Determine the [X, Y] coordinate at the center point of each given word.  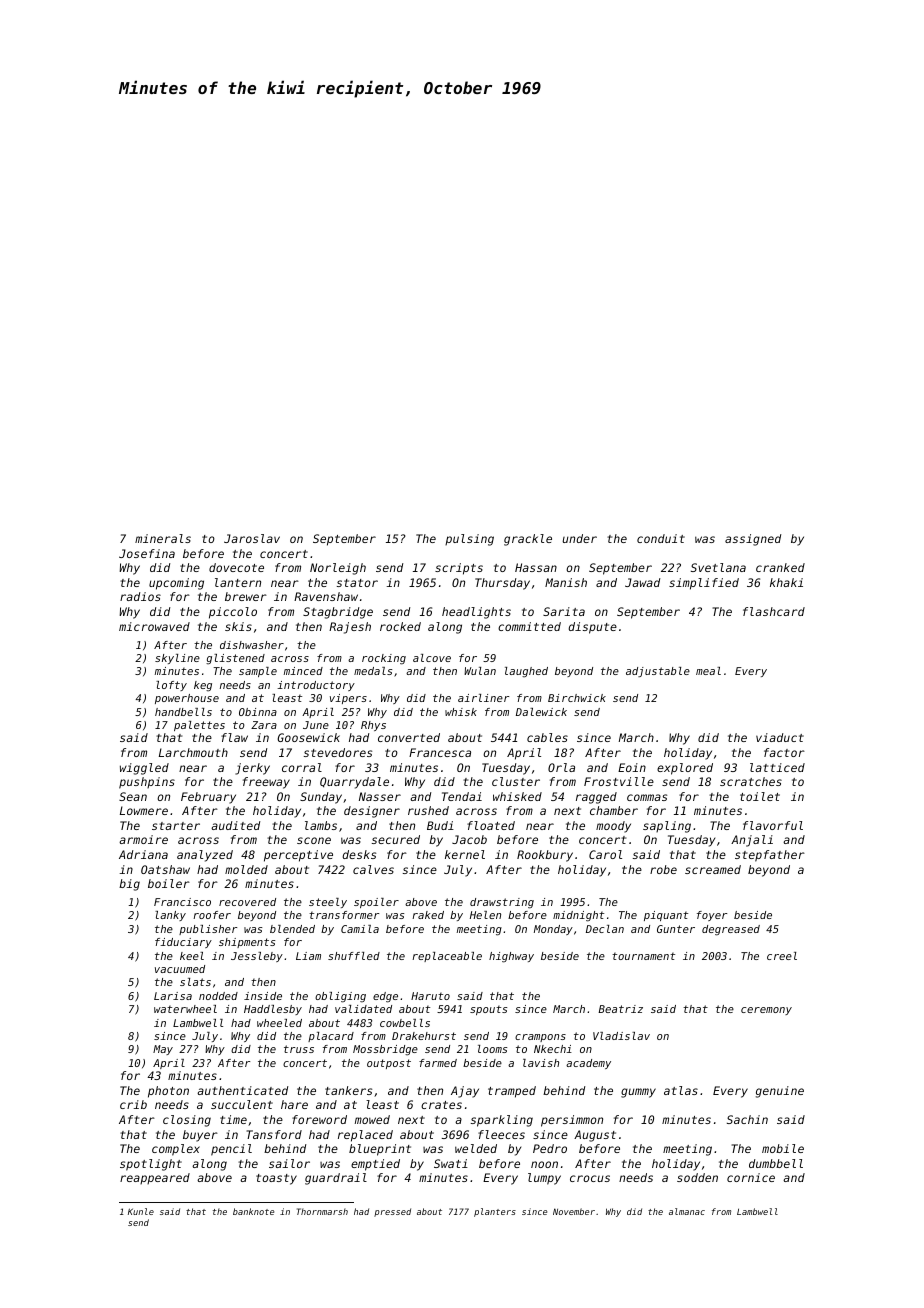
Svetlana [718, 567]
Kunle [141, 1211]
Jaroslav [252, 538]
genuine [780, 1092]
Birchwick [577, 698]
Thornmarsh [322, 1211]
